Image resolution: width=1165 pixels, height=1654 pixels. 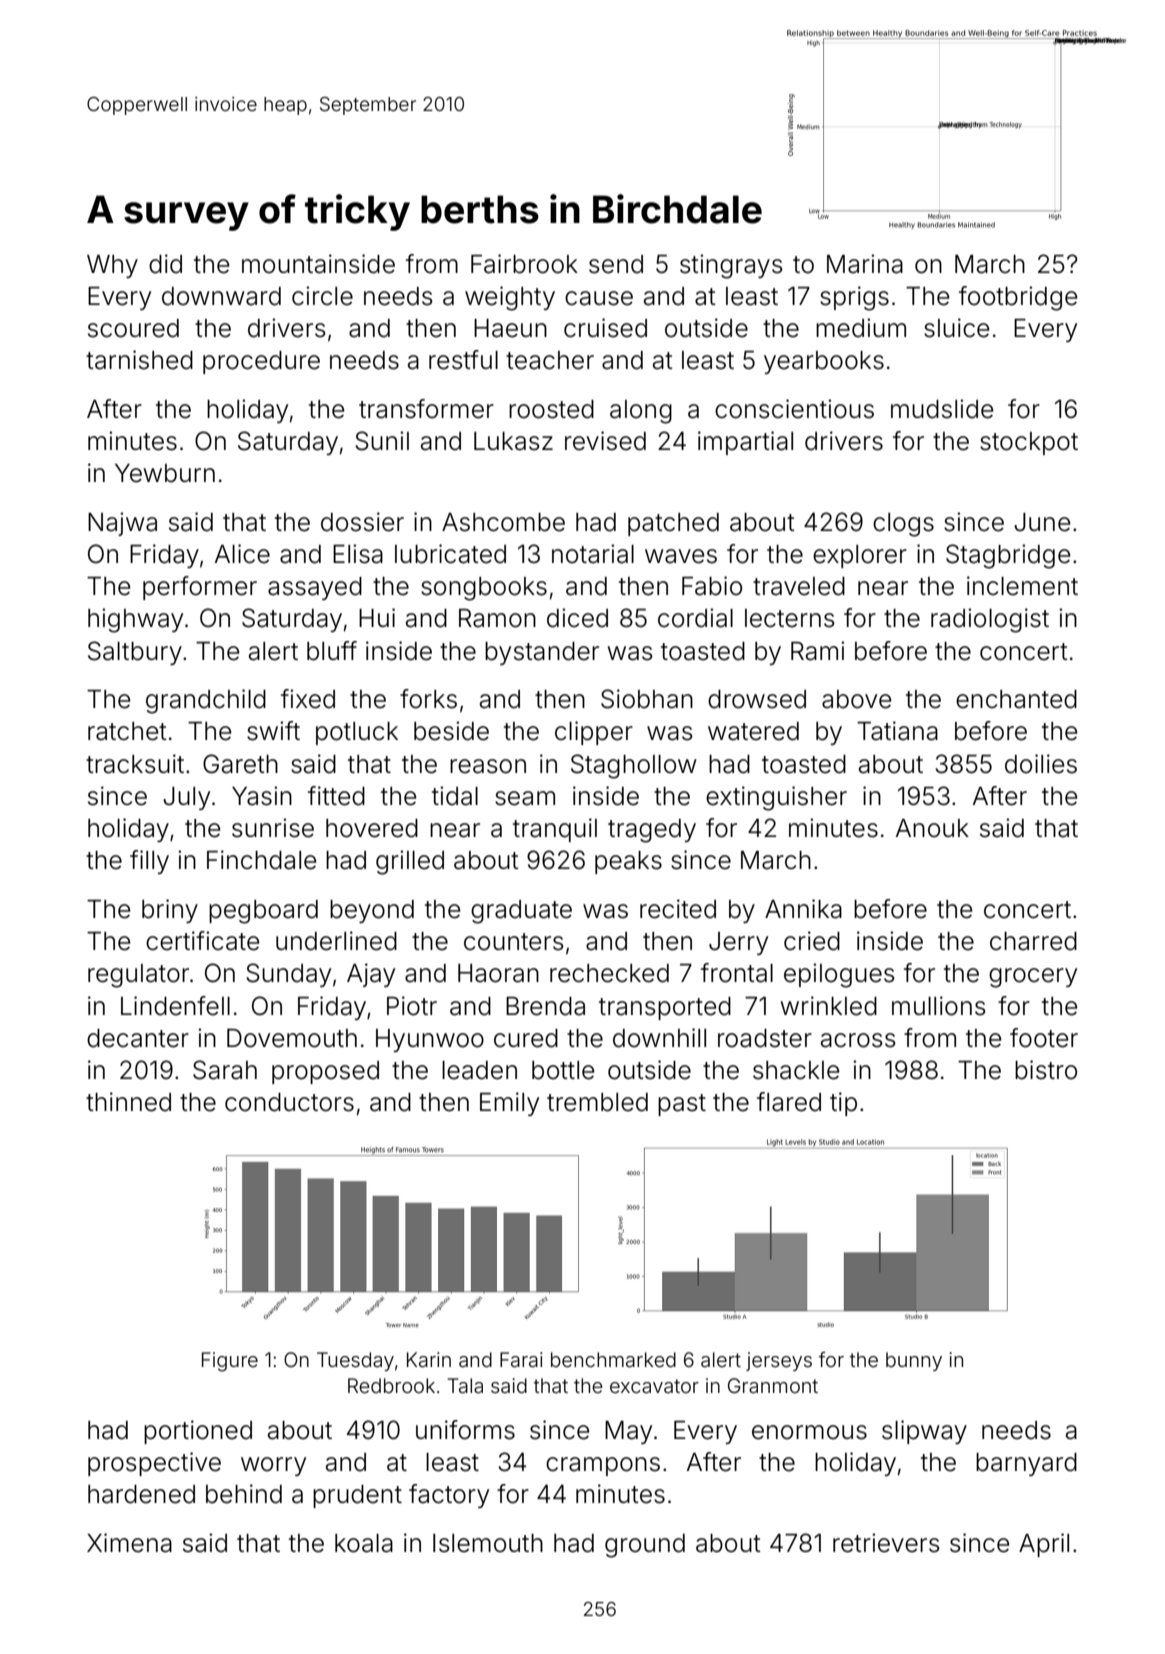 What do you see at coordinates (488, 1543) in the document?
I see `Islemouth` at bounding box center [488, 1543].
